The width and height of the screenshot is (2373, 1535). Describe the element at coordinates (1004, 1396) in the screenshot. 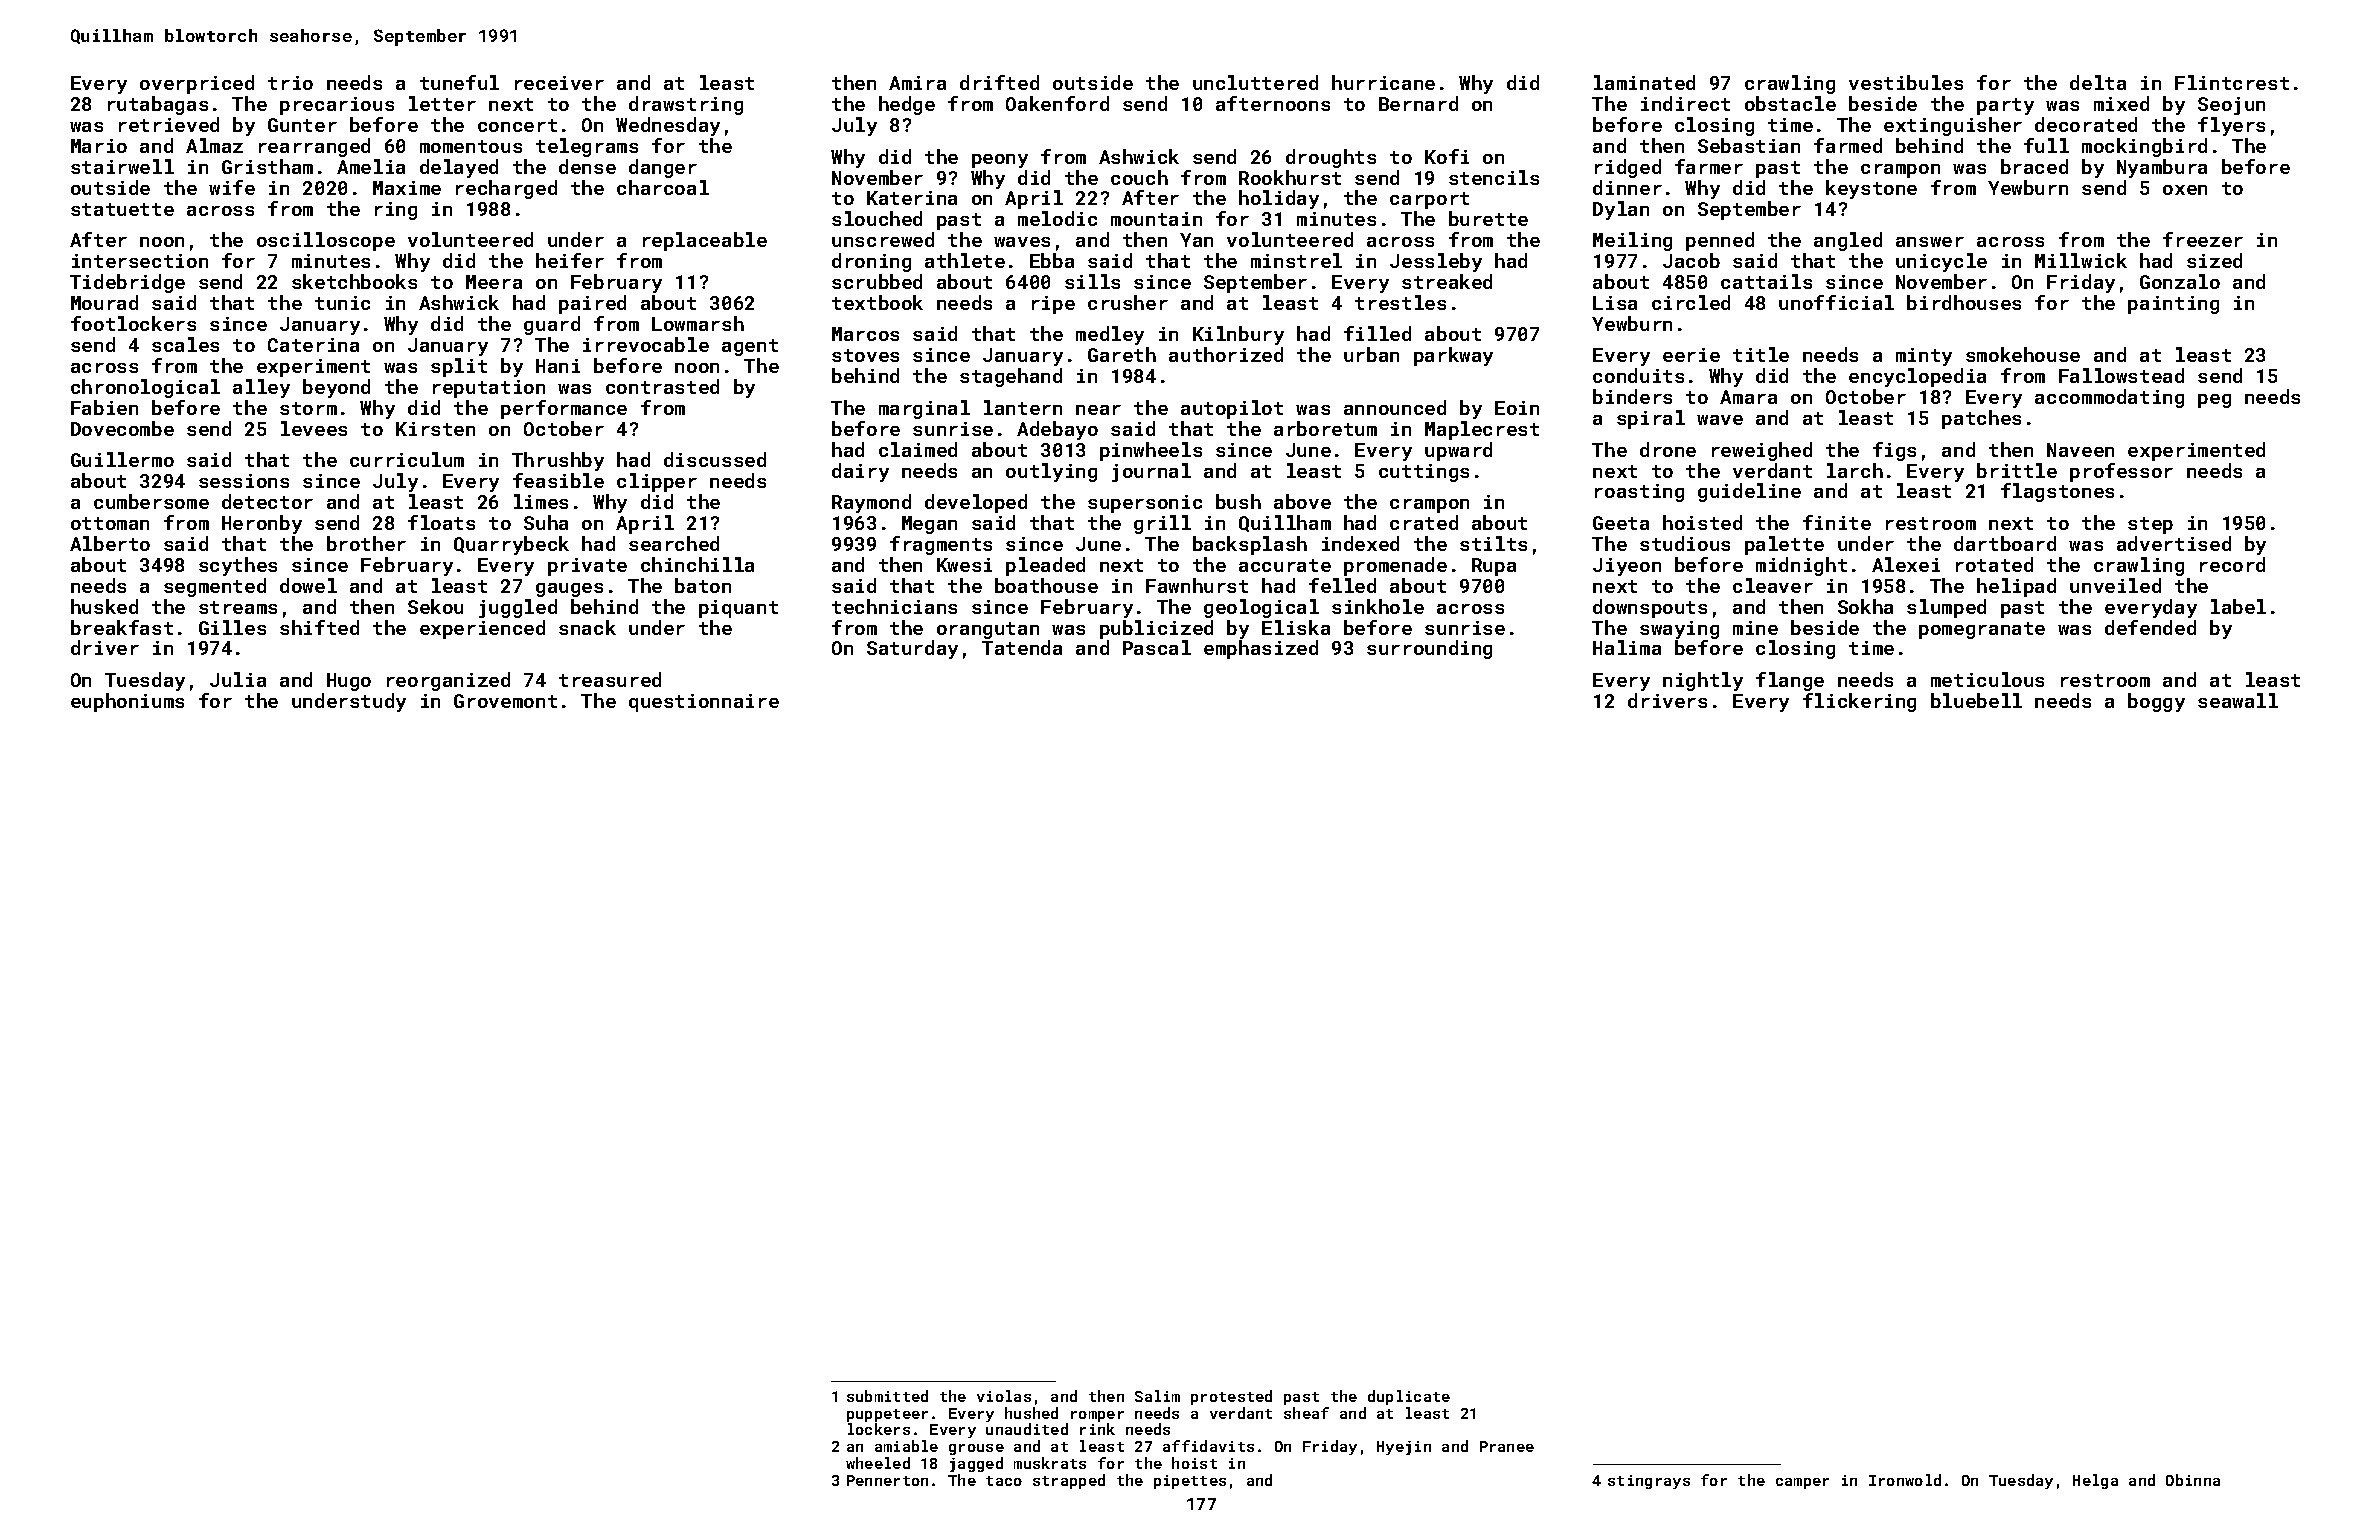

I see `violas` at that location.
